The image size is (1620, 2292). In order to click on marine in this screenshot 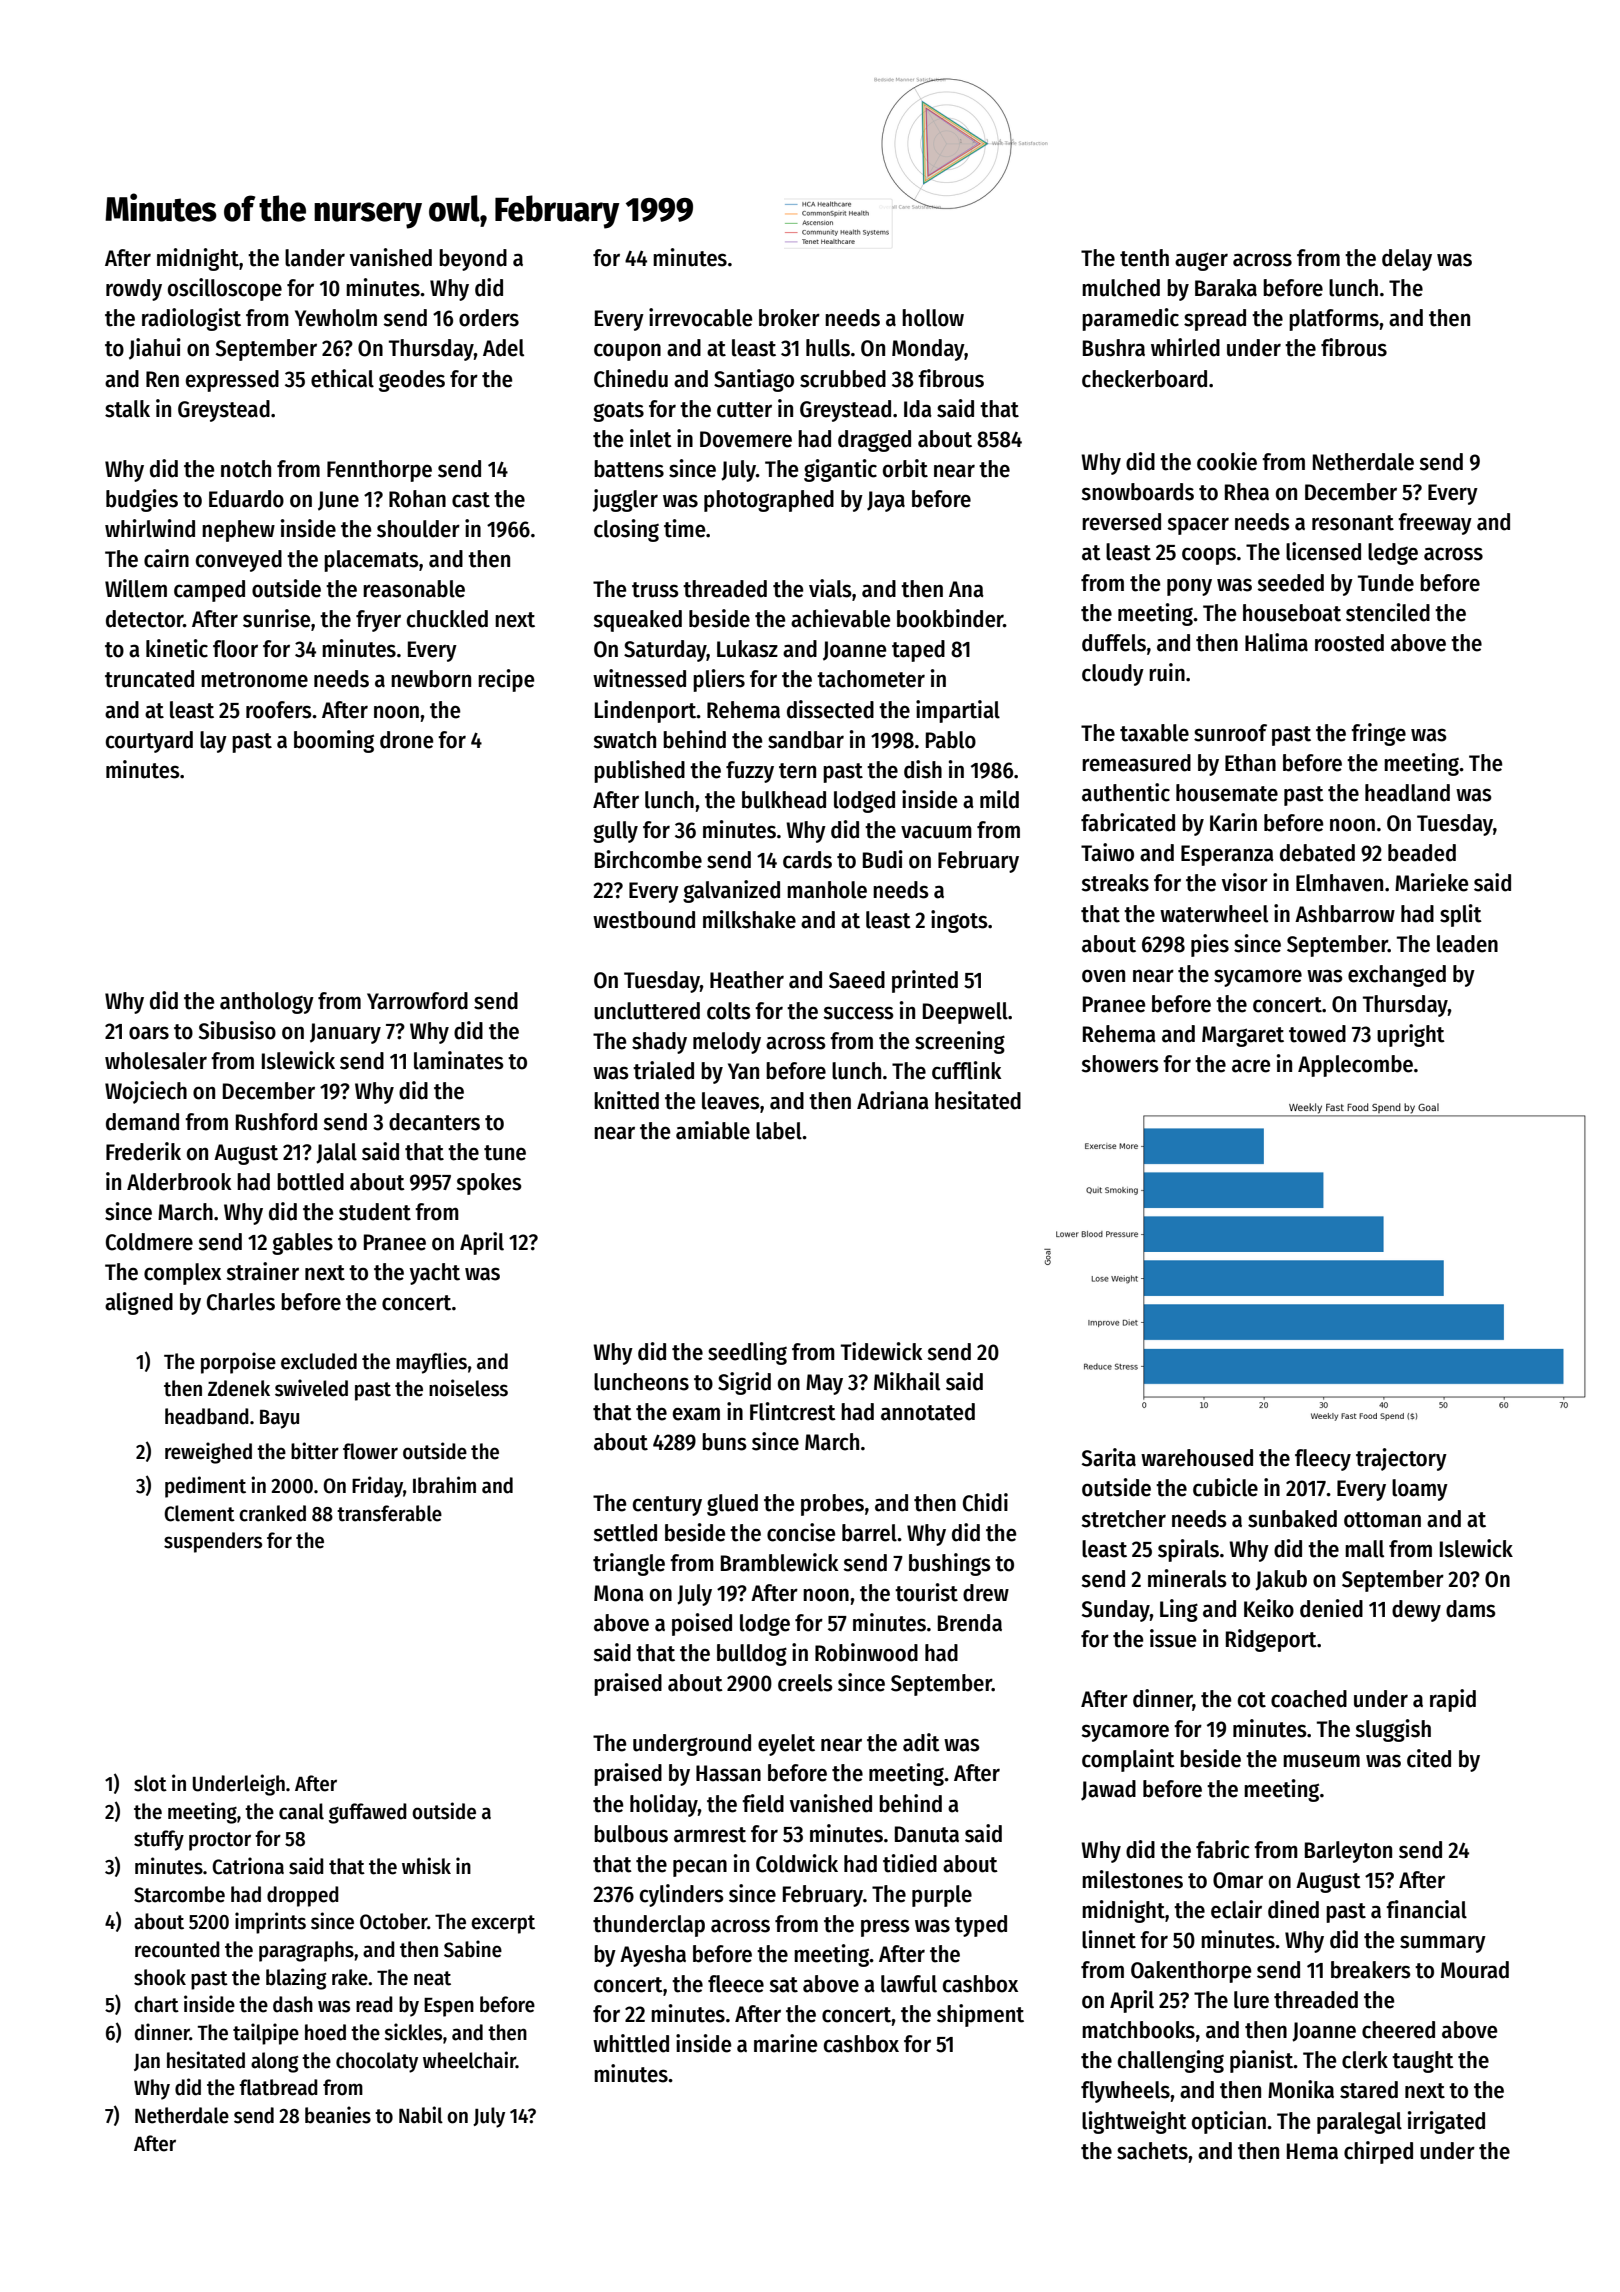, I will do `click(786, 2043)`.
